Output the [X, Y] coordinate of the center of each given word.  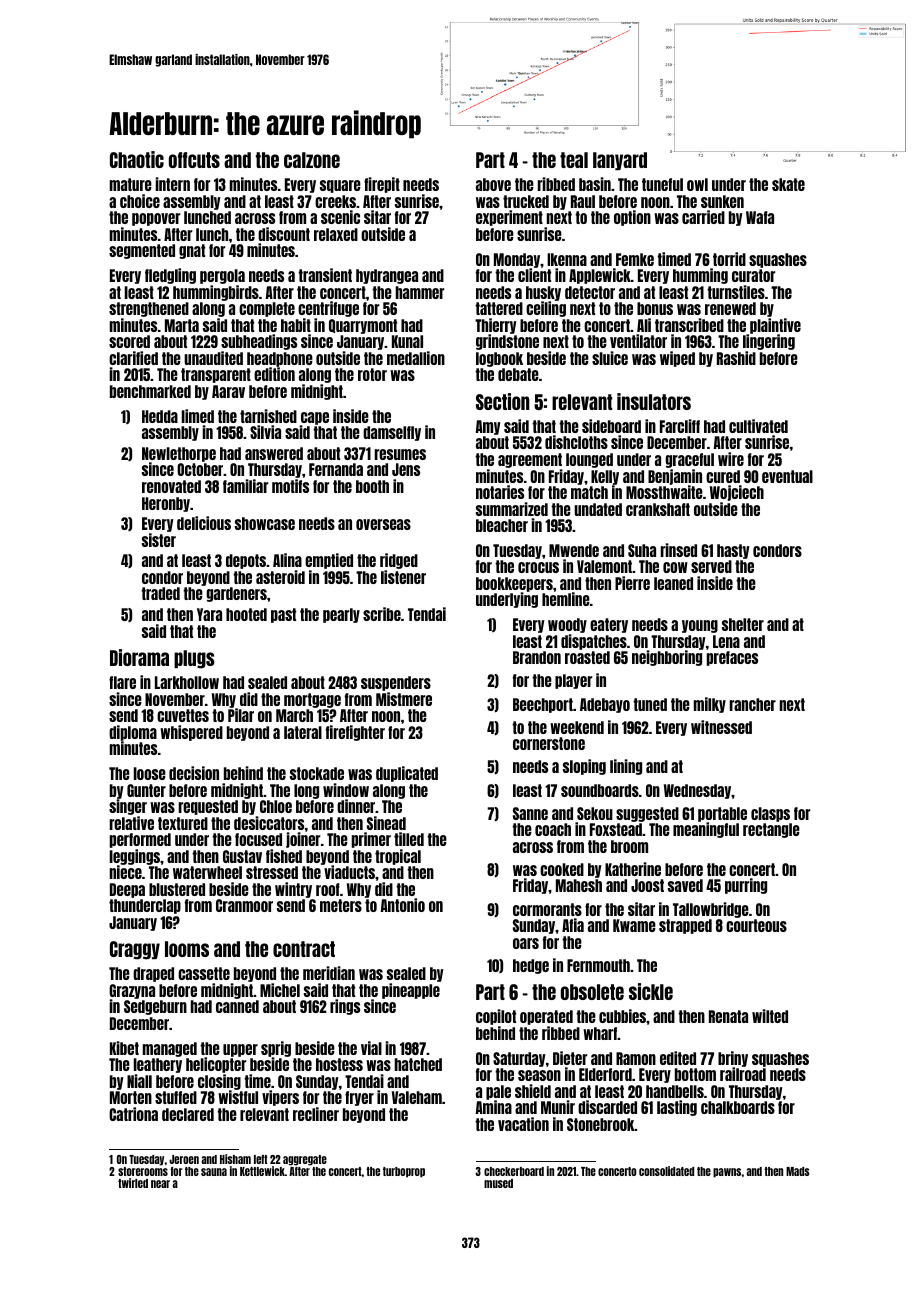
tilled [409, 839]
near [160, 1184]
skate [788, 184]
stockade [317, 773]
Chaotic [137, 159]
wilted [770, 1016]
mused [498, 1183]
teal [574, 160]
